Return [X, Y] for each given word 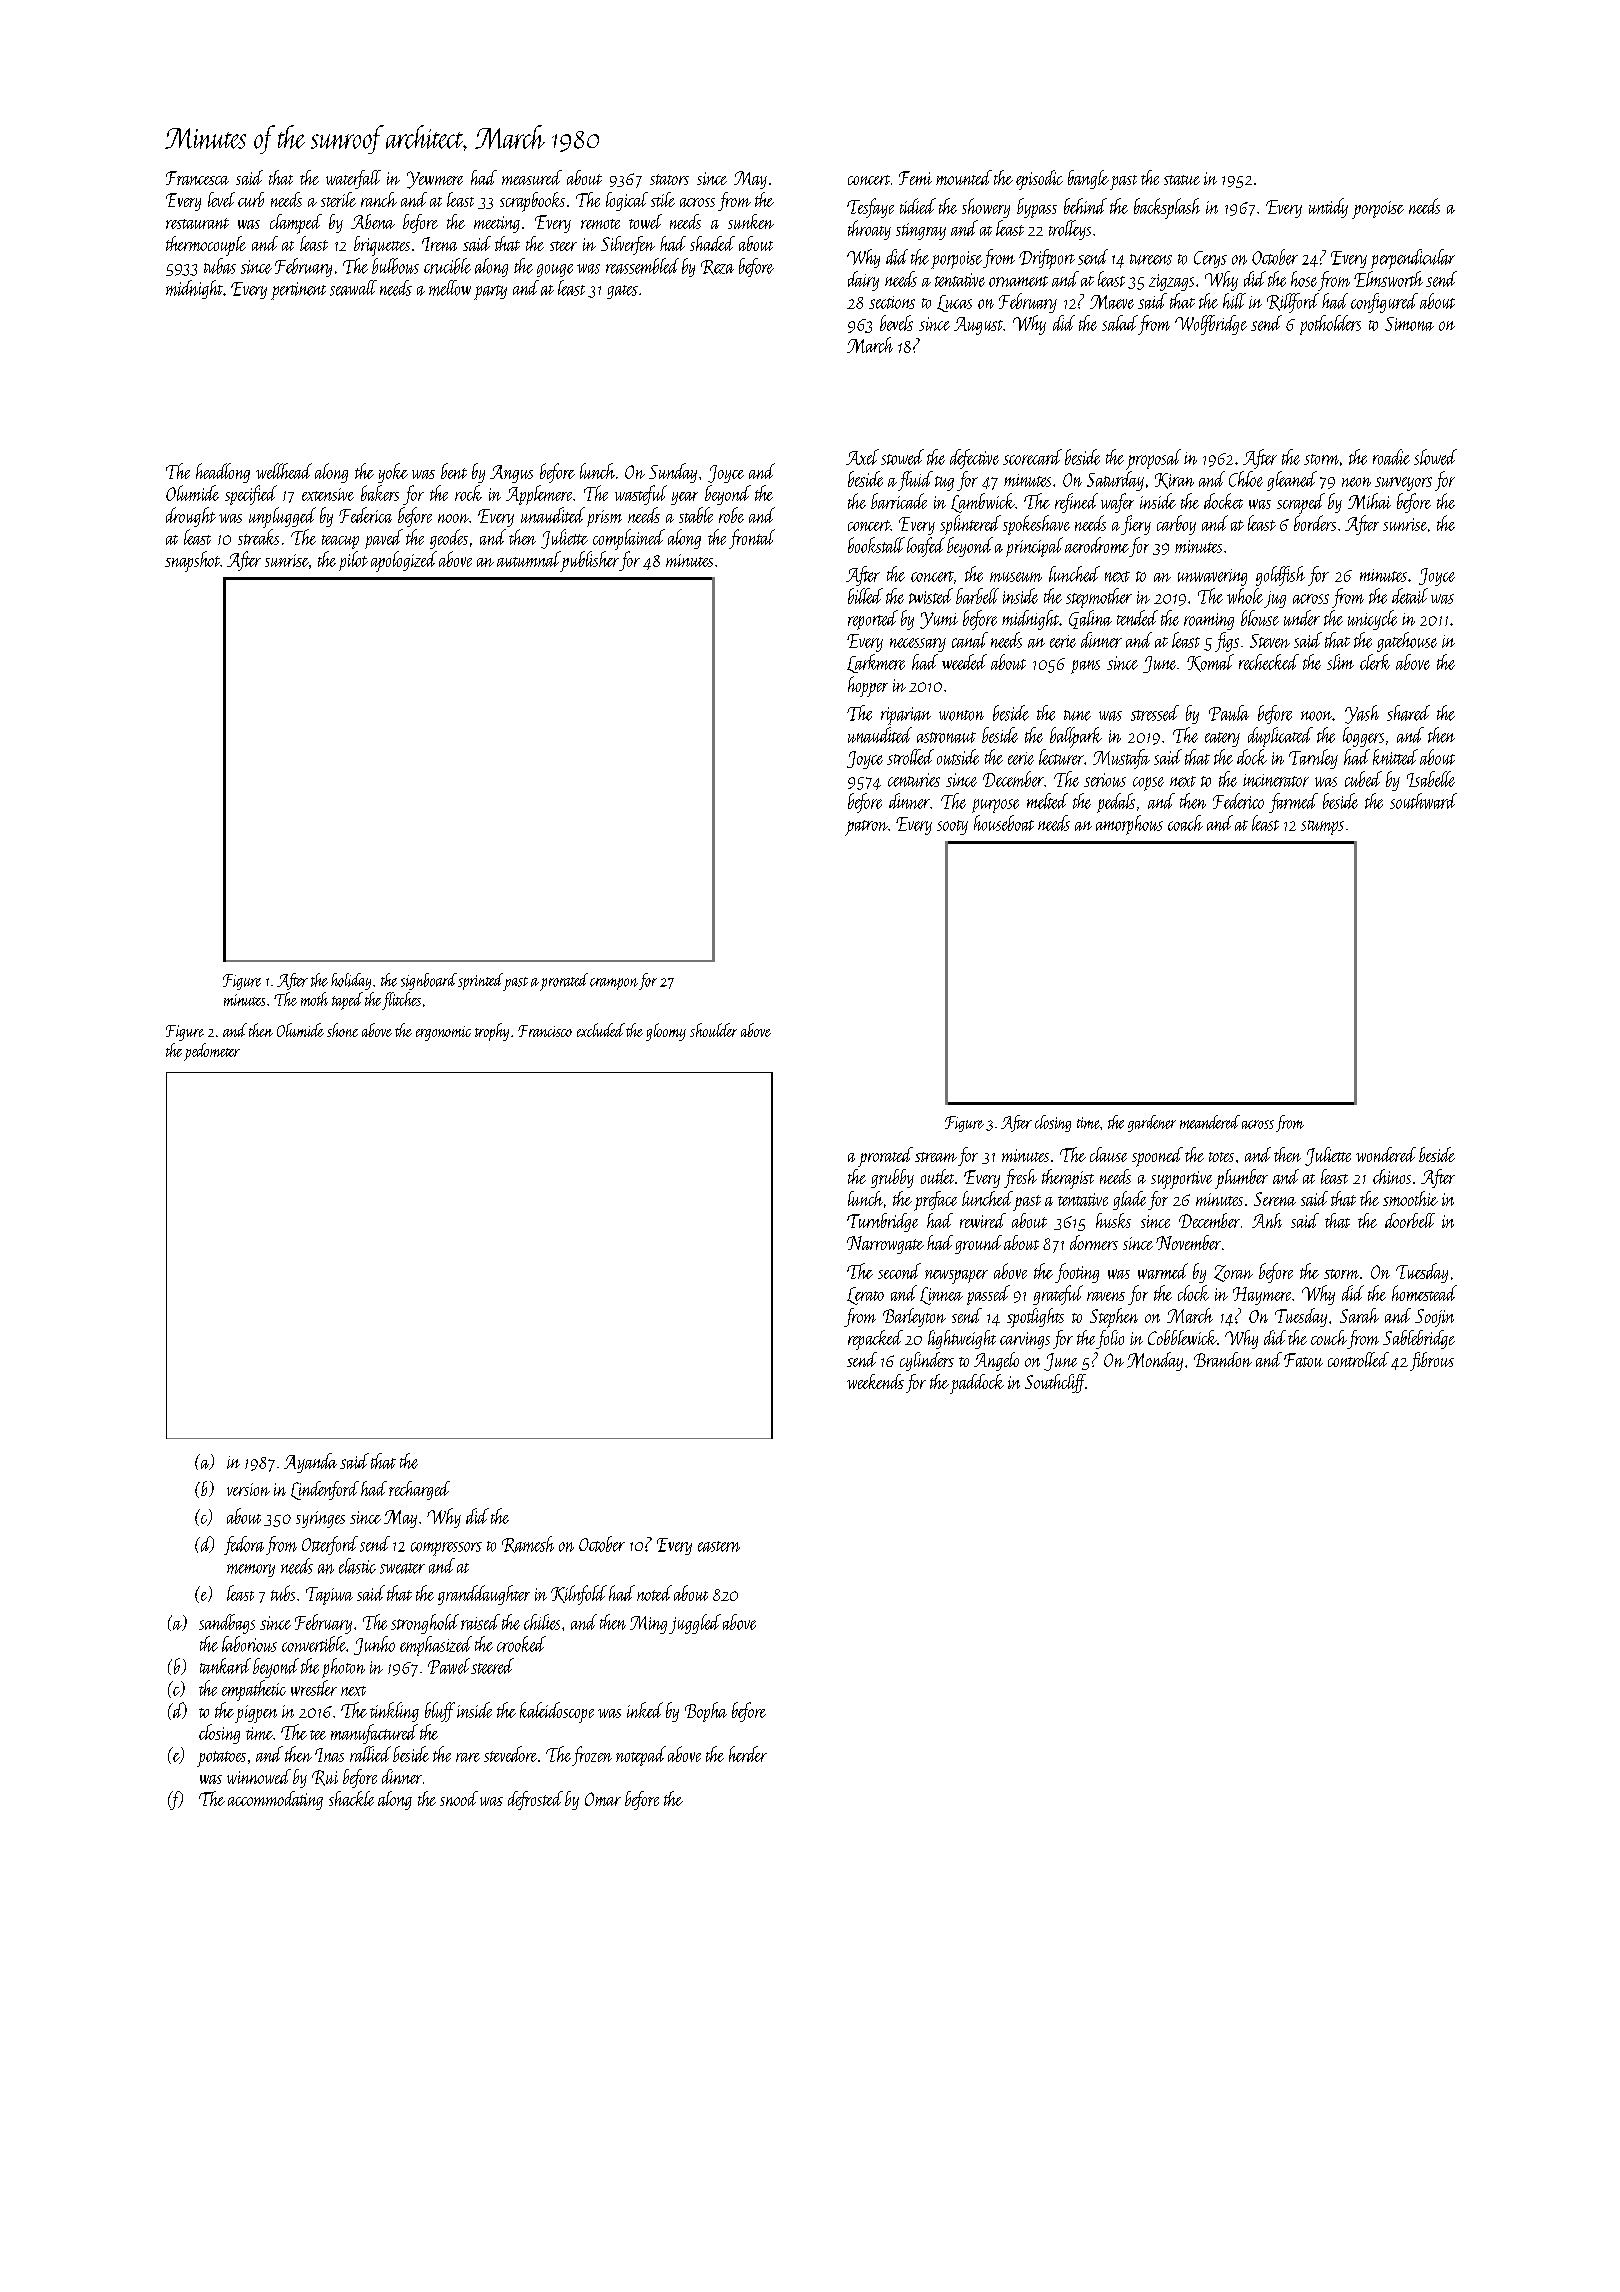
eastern [719, 1546]
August [978, 326]
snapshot [192, 561]
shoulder [713, 1030]
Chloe [1246, 479]
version [248, 1489]
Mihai [1369, 501]
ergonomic [443, 1033]
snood [459, 1798]
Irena [439, 244]
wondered [1386, 1154]
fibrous [1432, 1361]
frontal [752, 539]
